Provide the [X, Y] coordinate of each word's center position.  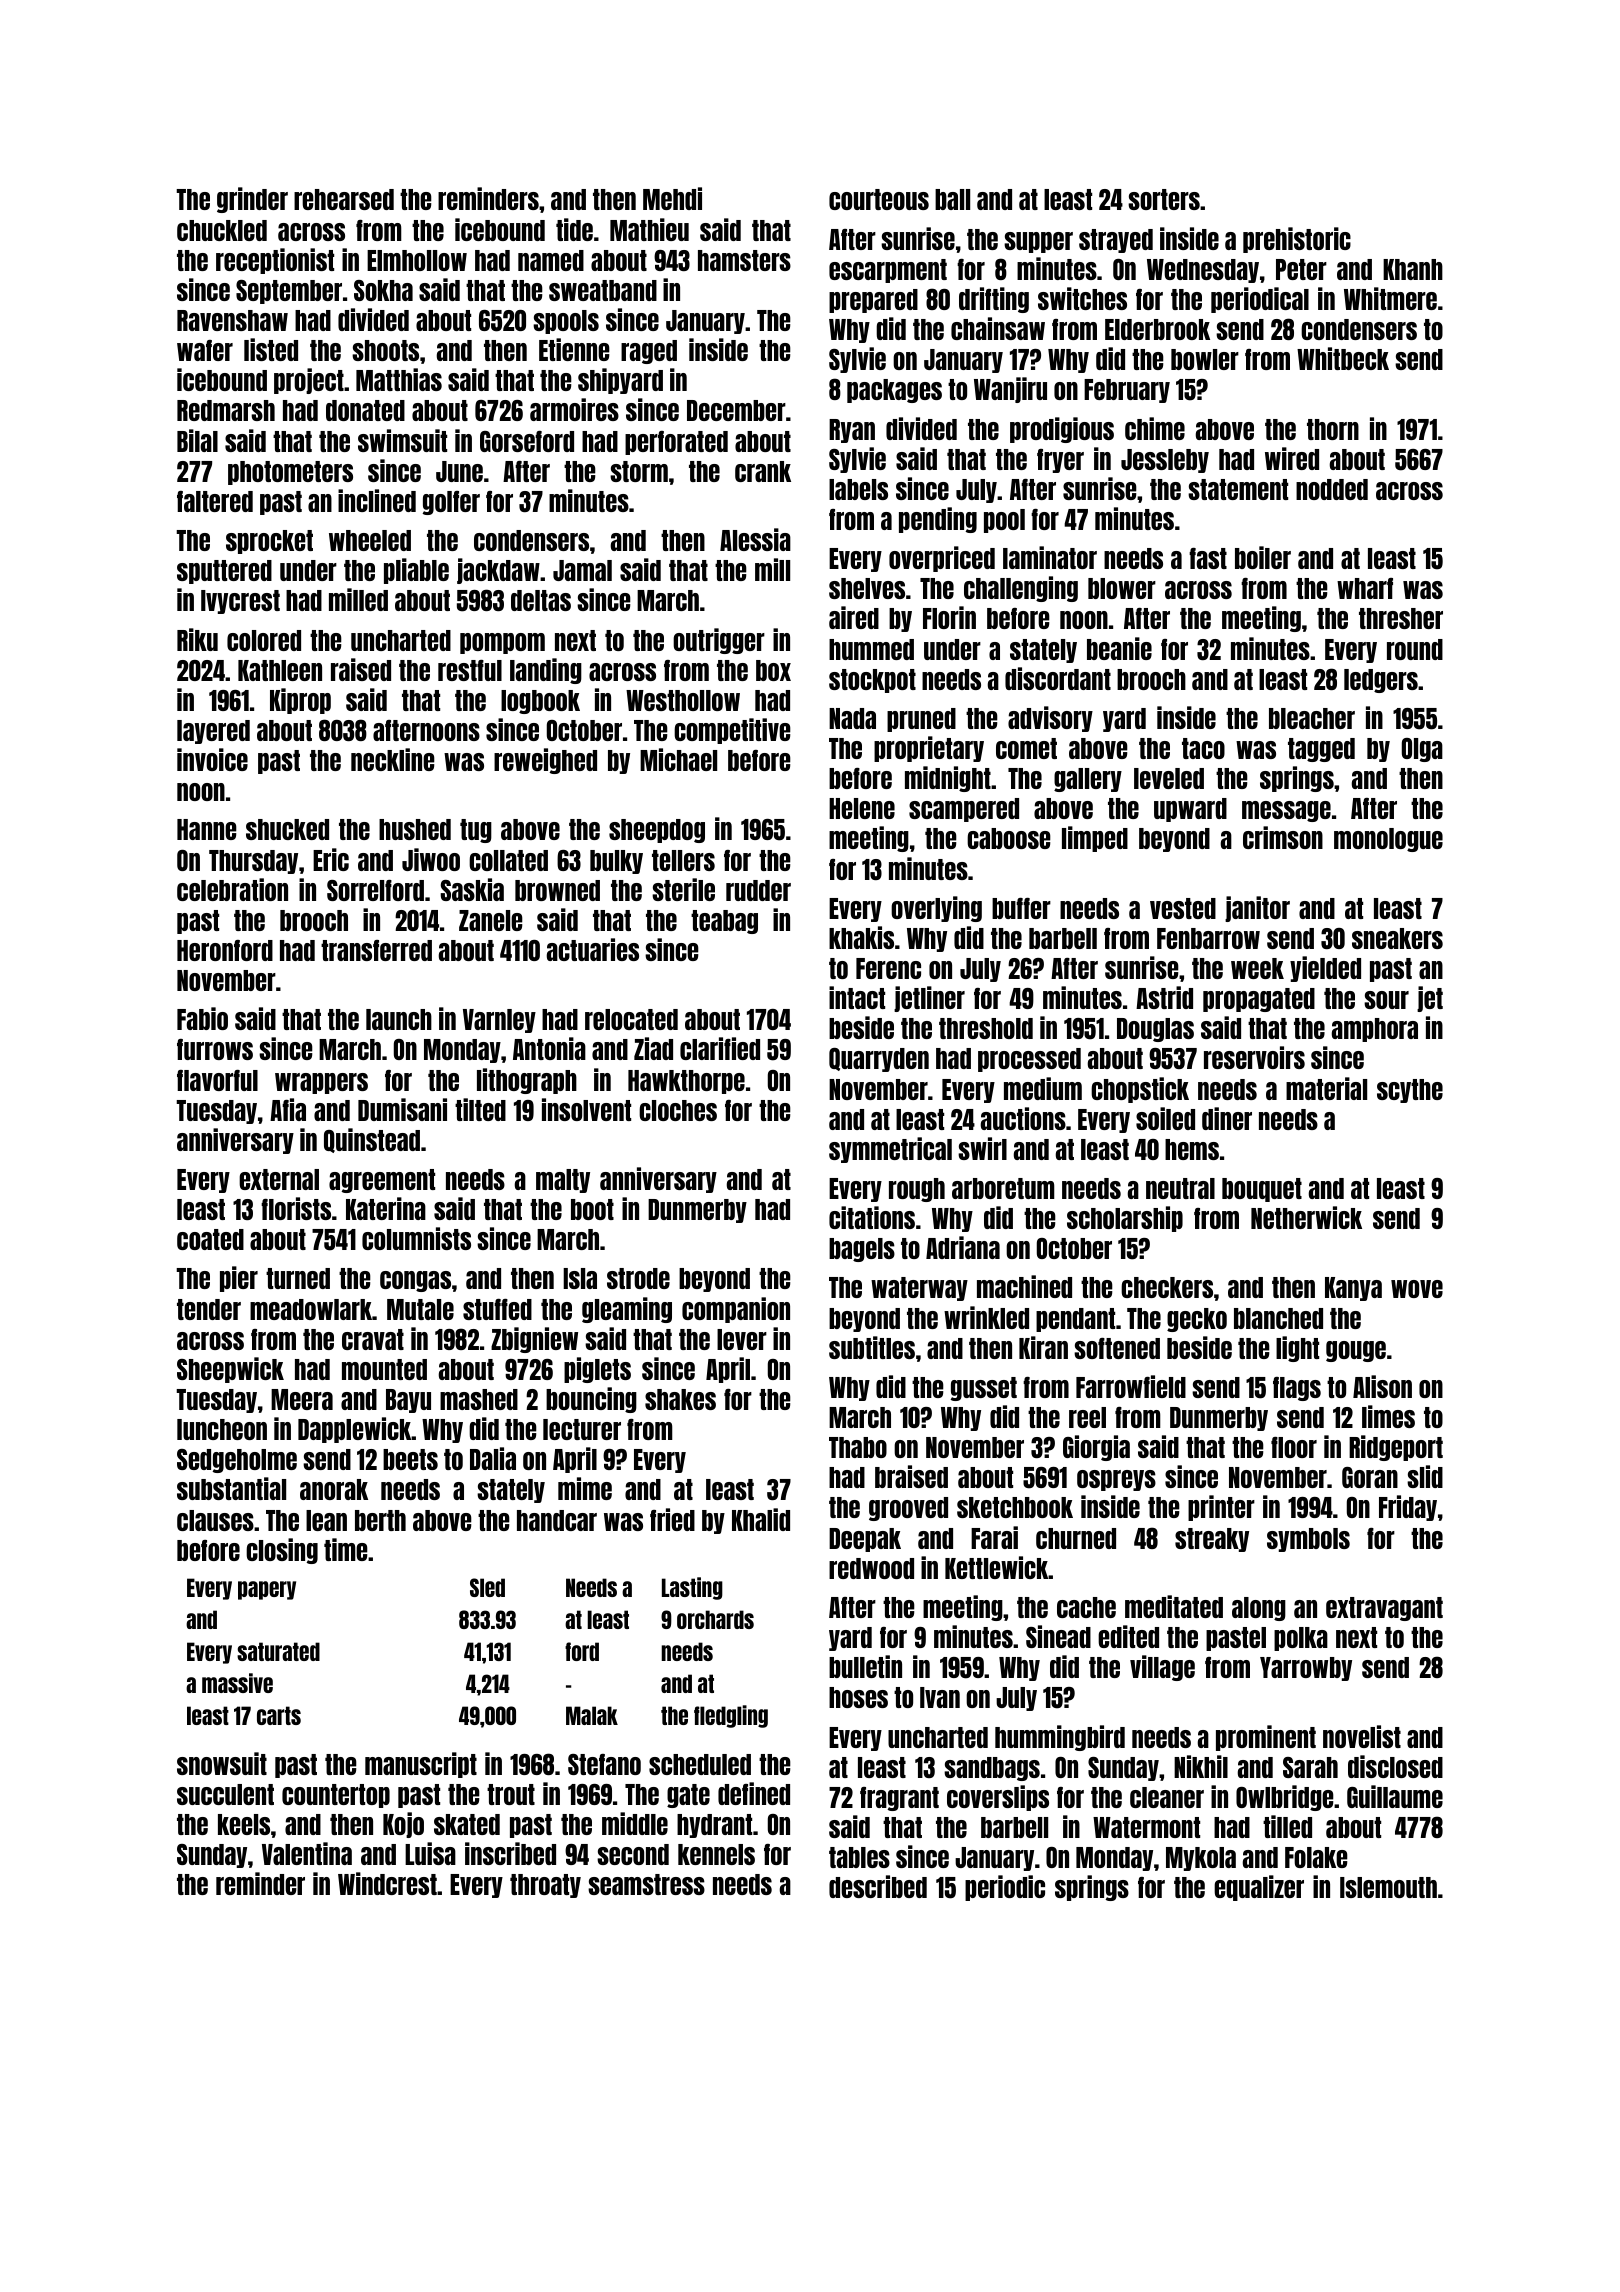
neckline [393, 759]
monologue [1388, 840]
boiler [1263, 557]
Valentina [307, 1853]
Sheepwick [230, 1370]
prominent [1266, 1738]
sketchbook [1015, 1507]
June [459, 471]
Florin [949, 617]
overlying [936, 909]
